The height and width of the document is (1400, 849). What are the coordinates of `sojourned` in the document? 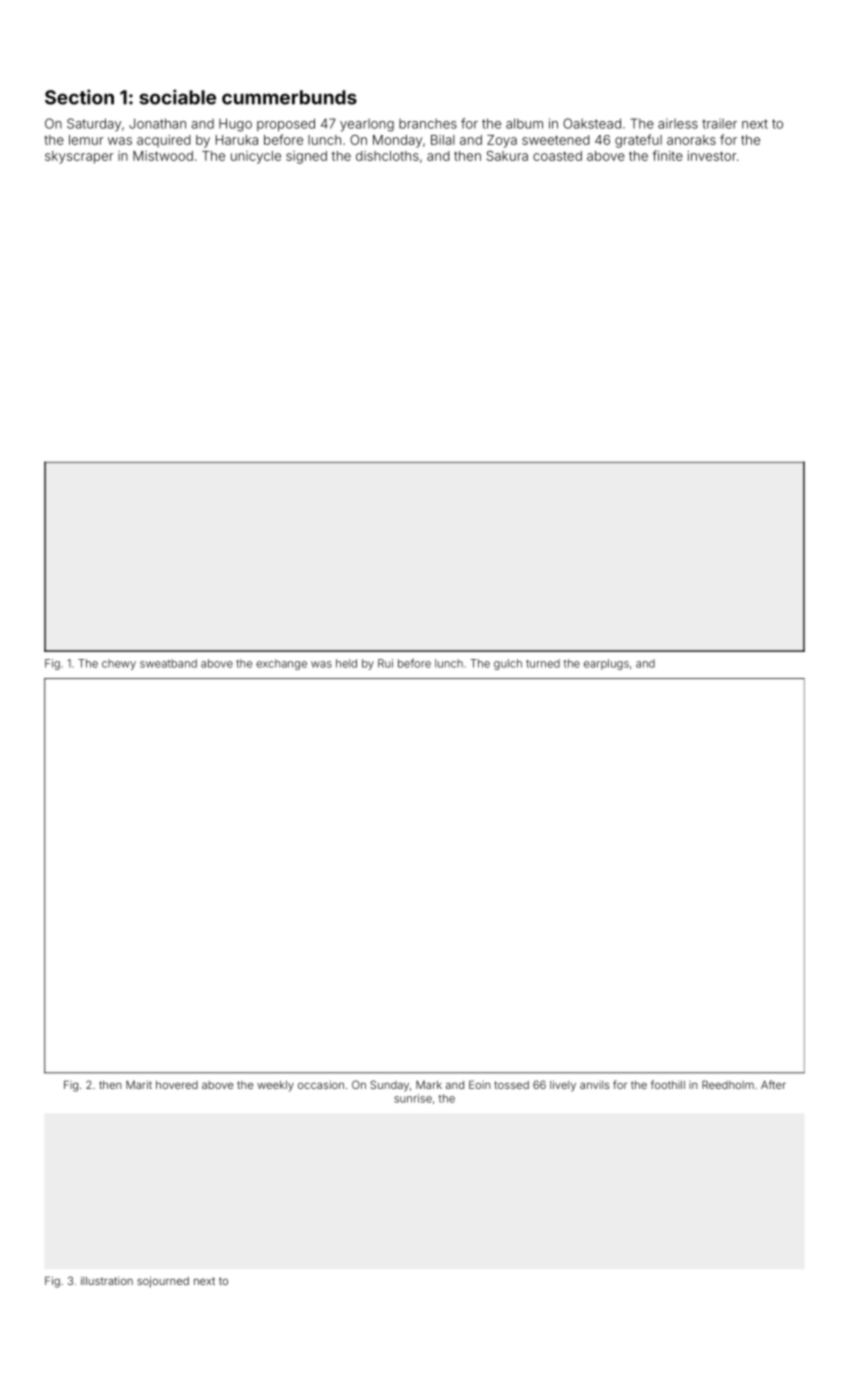 It's located at (163, 1282).
